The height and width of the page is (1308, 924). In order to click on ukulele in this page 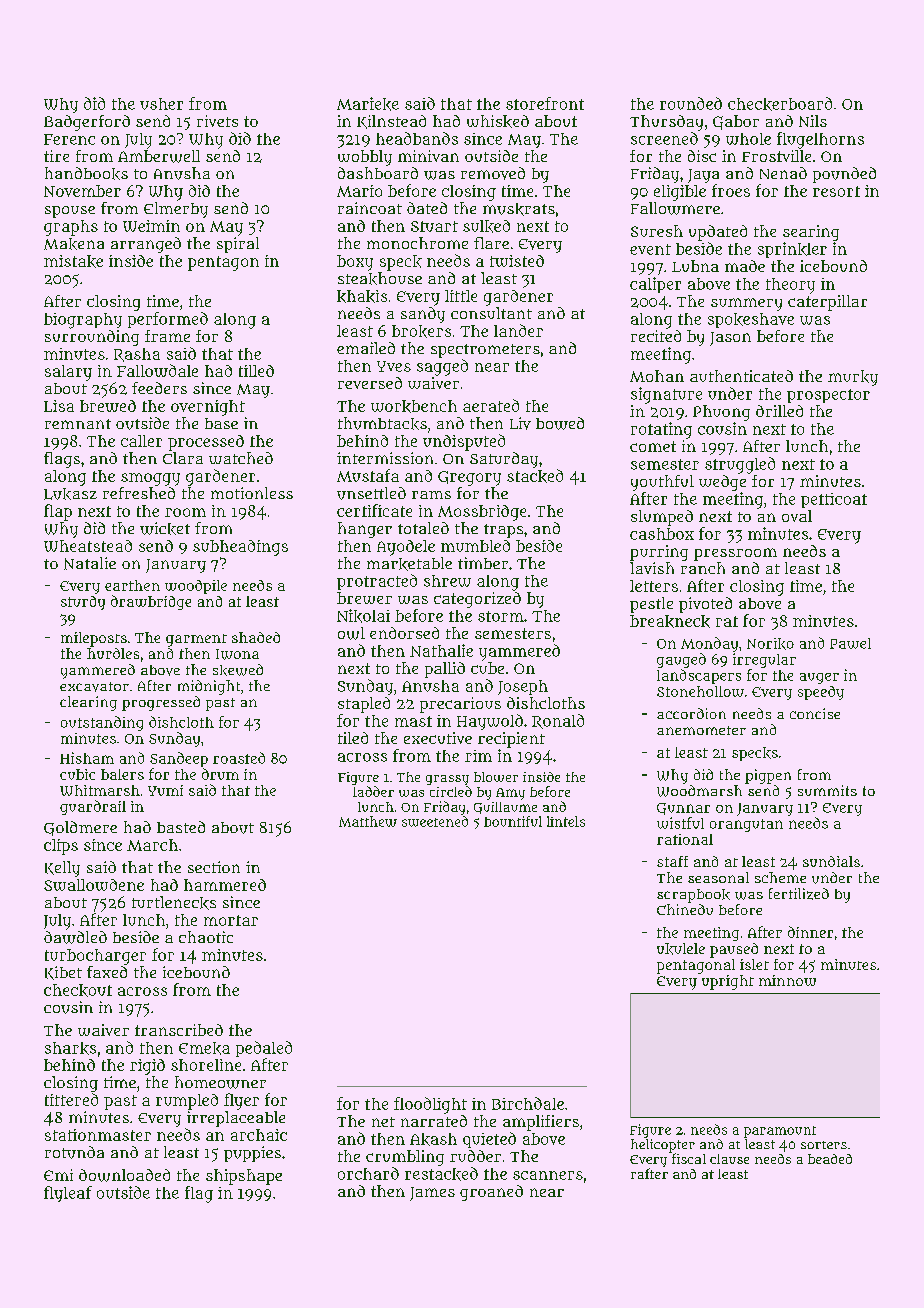, I will do `click(681, 949)`.
